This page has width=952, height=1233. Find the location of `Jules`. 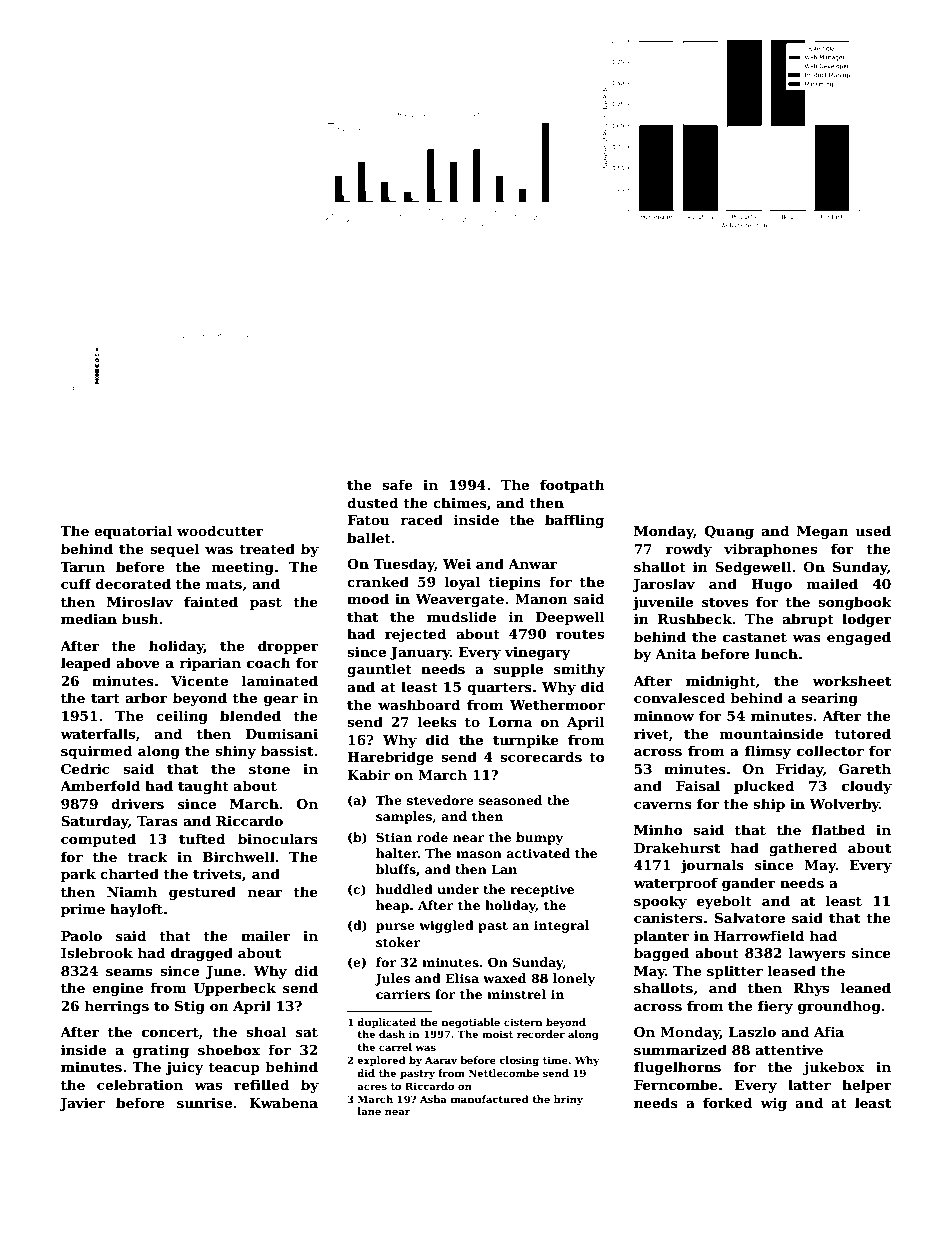

Jules is located at coordinates (392, 979).
